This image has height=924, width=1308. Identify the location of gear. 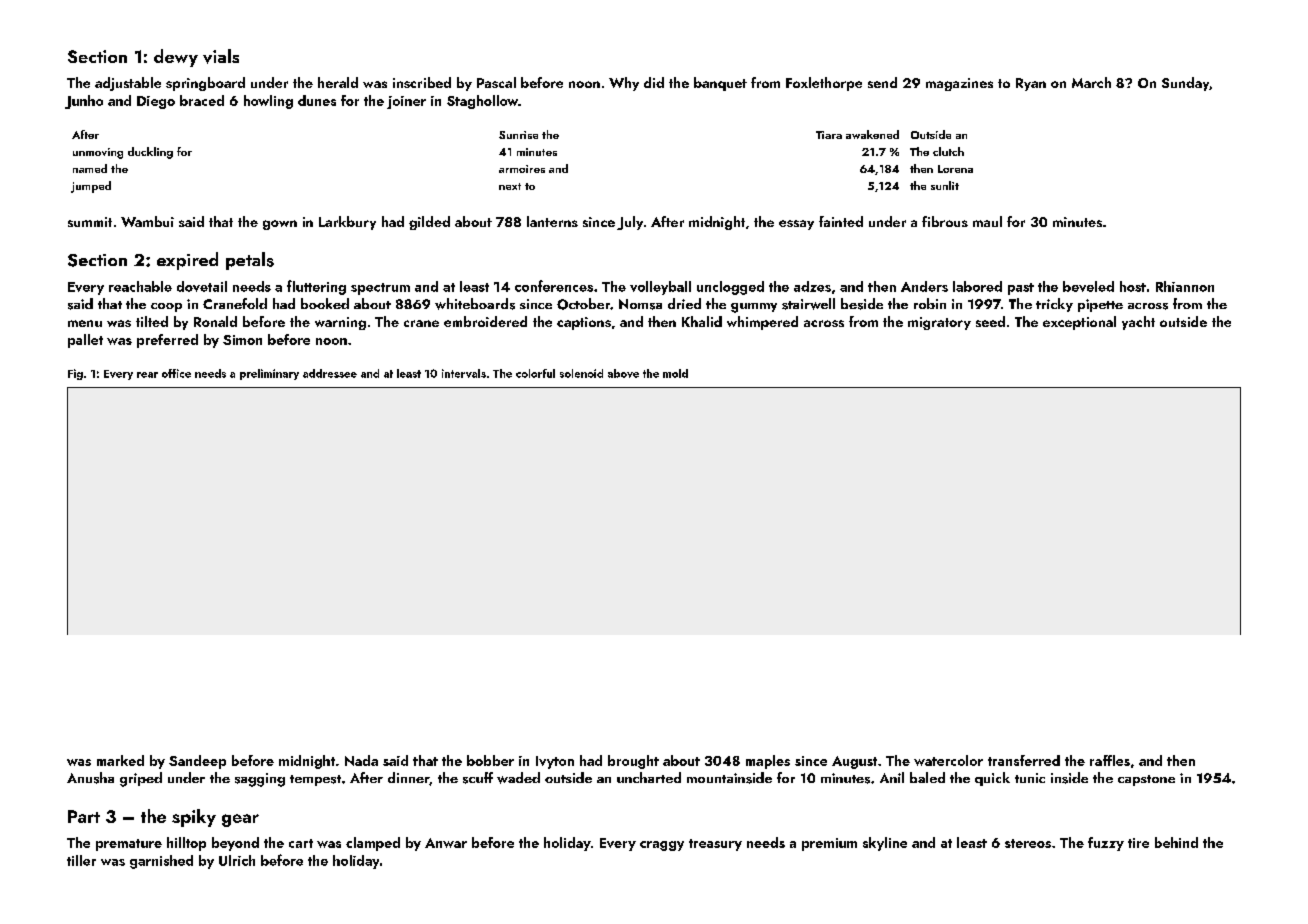
(240, 820).
